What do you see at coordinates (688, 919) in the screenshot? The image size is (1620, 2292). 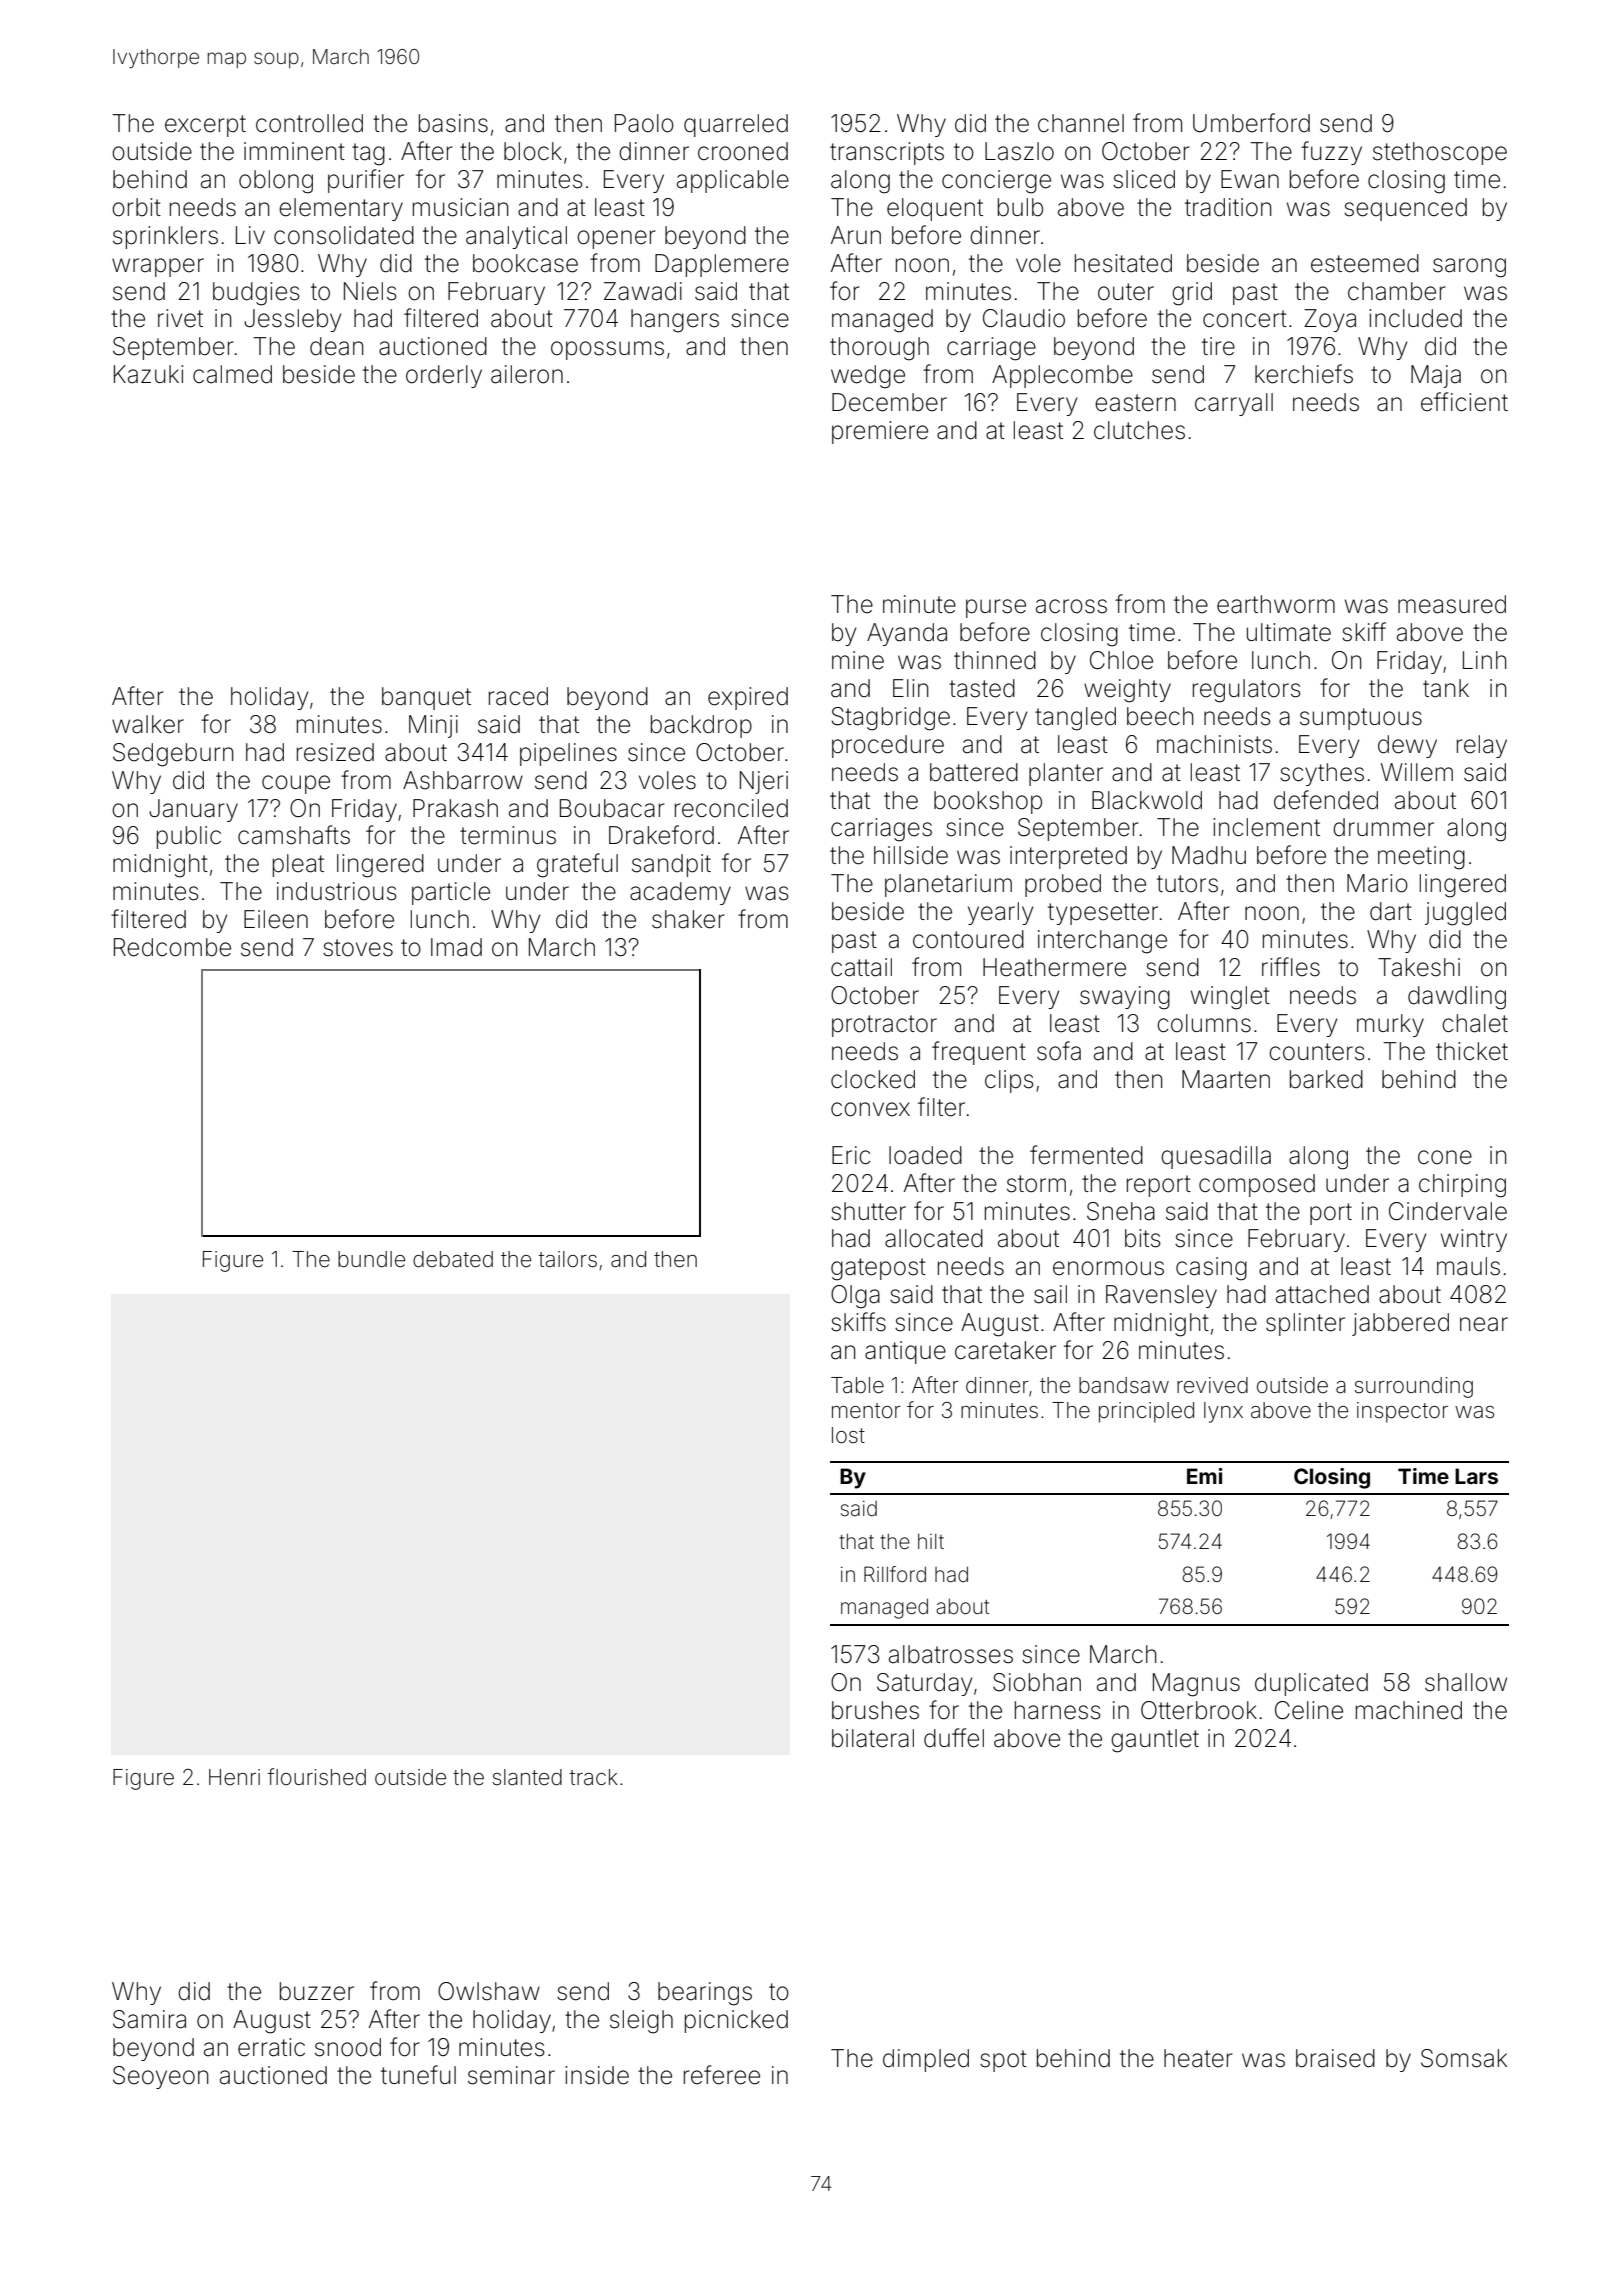 I see `shaker` at bounding box center [688, 919].
